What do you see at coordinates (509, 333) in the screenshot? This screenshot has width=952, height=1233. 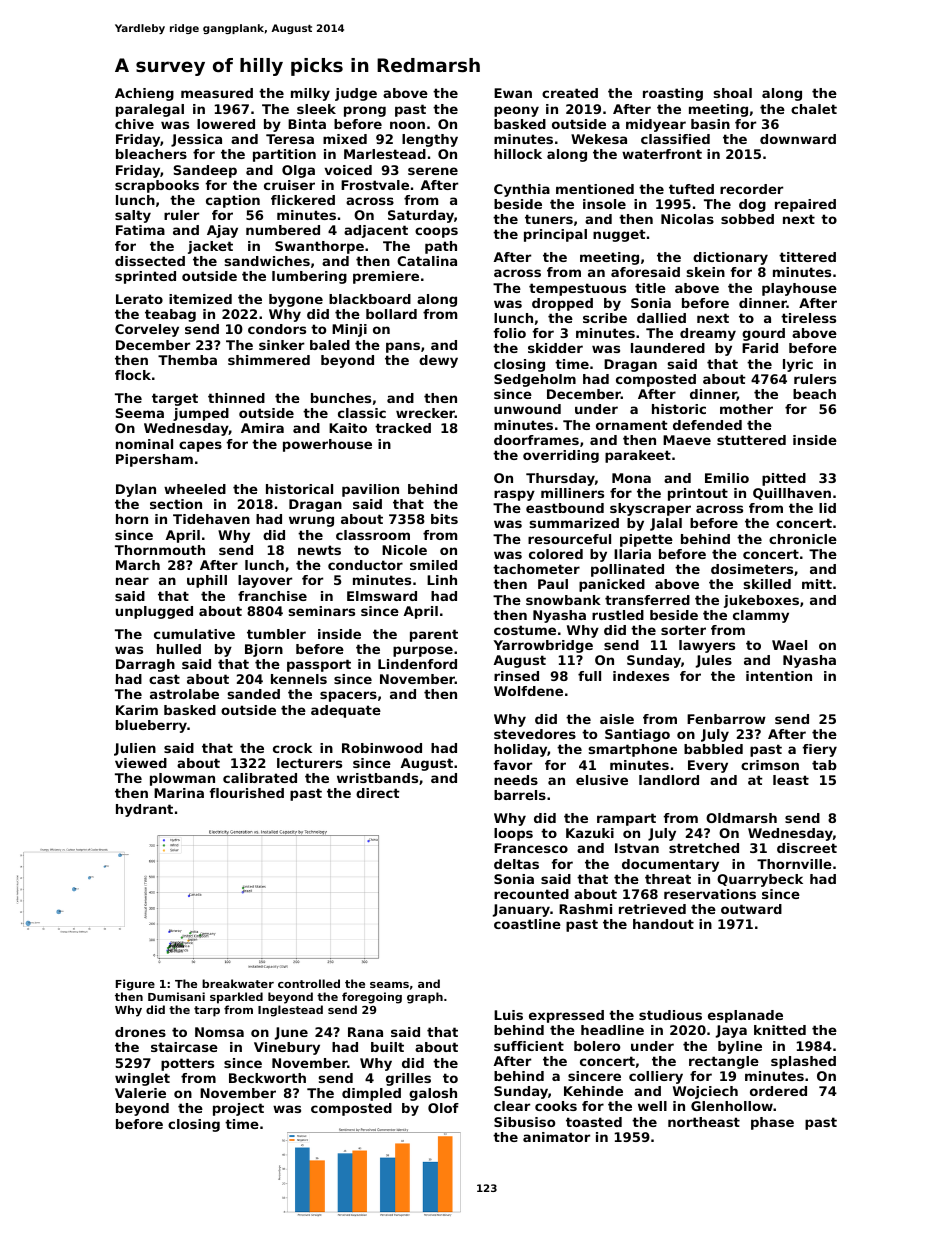 I see `folio` at bounding box center [509, 333].
